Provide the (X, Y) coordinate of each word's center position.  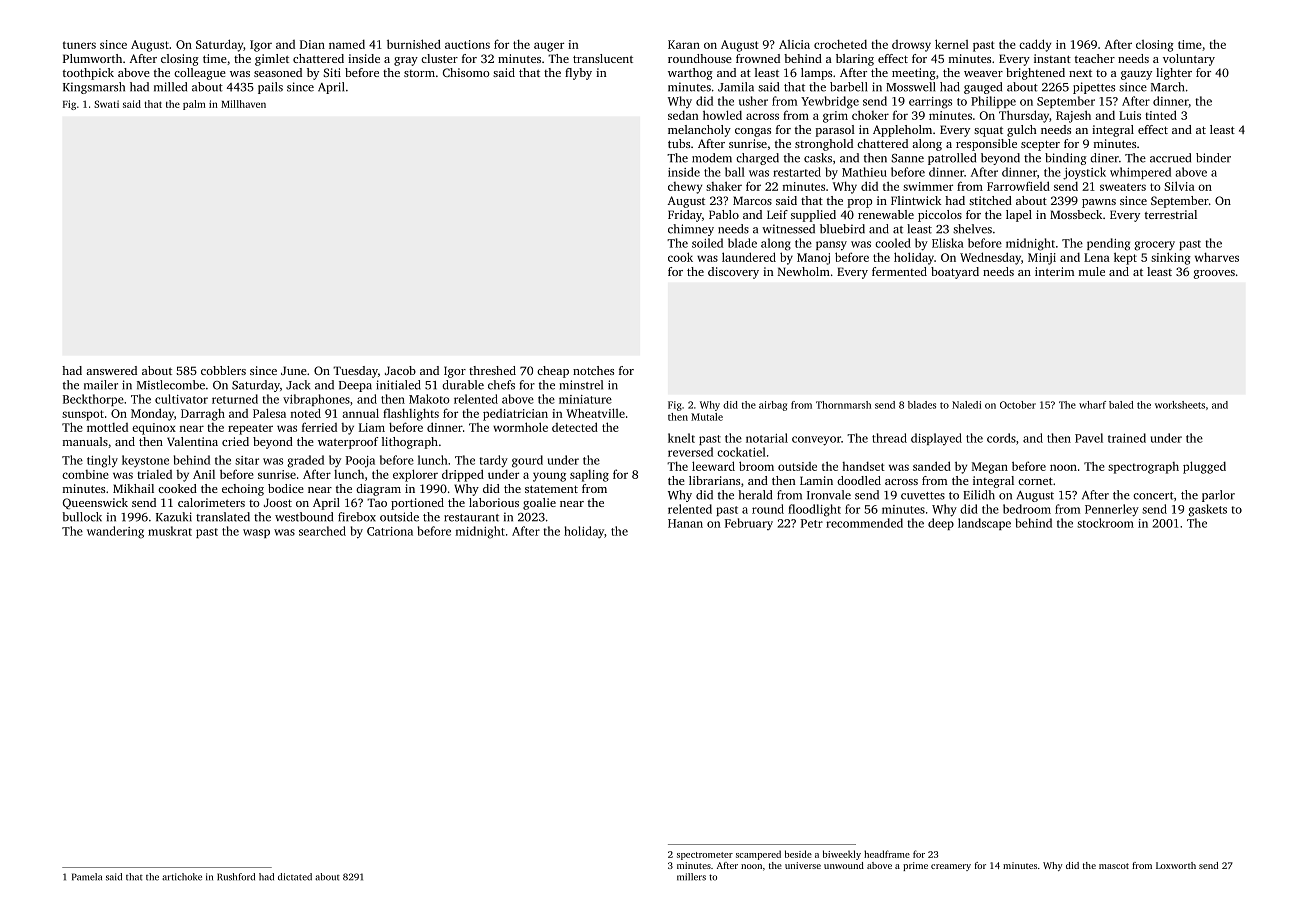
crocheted (840, 44)
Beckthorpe (93, 400)
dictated (295, 877)
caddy (1035, 45)
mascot (1114, 866)
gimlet (272, 60)
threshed (492, 370)
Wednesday (990, 258)
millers (691, 877)
